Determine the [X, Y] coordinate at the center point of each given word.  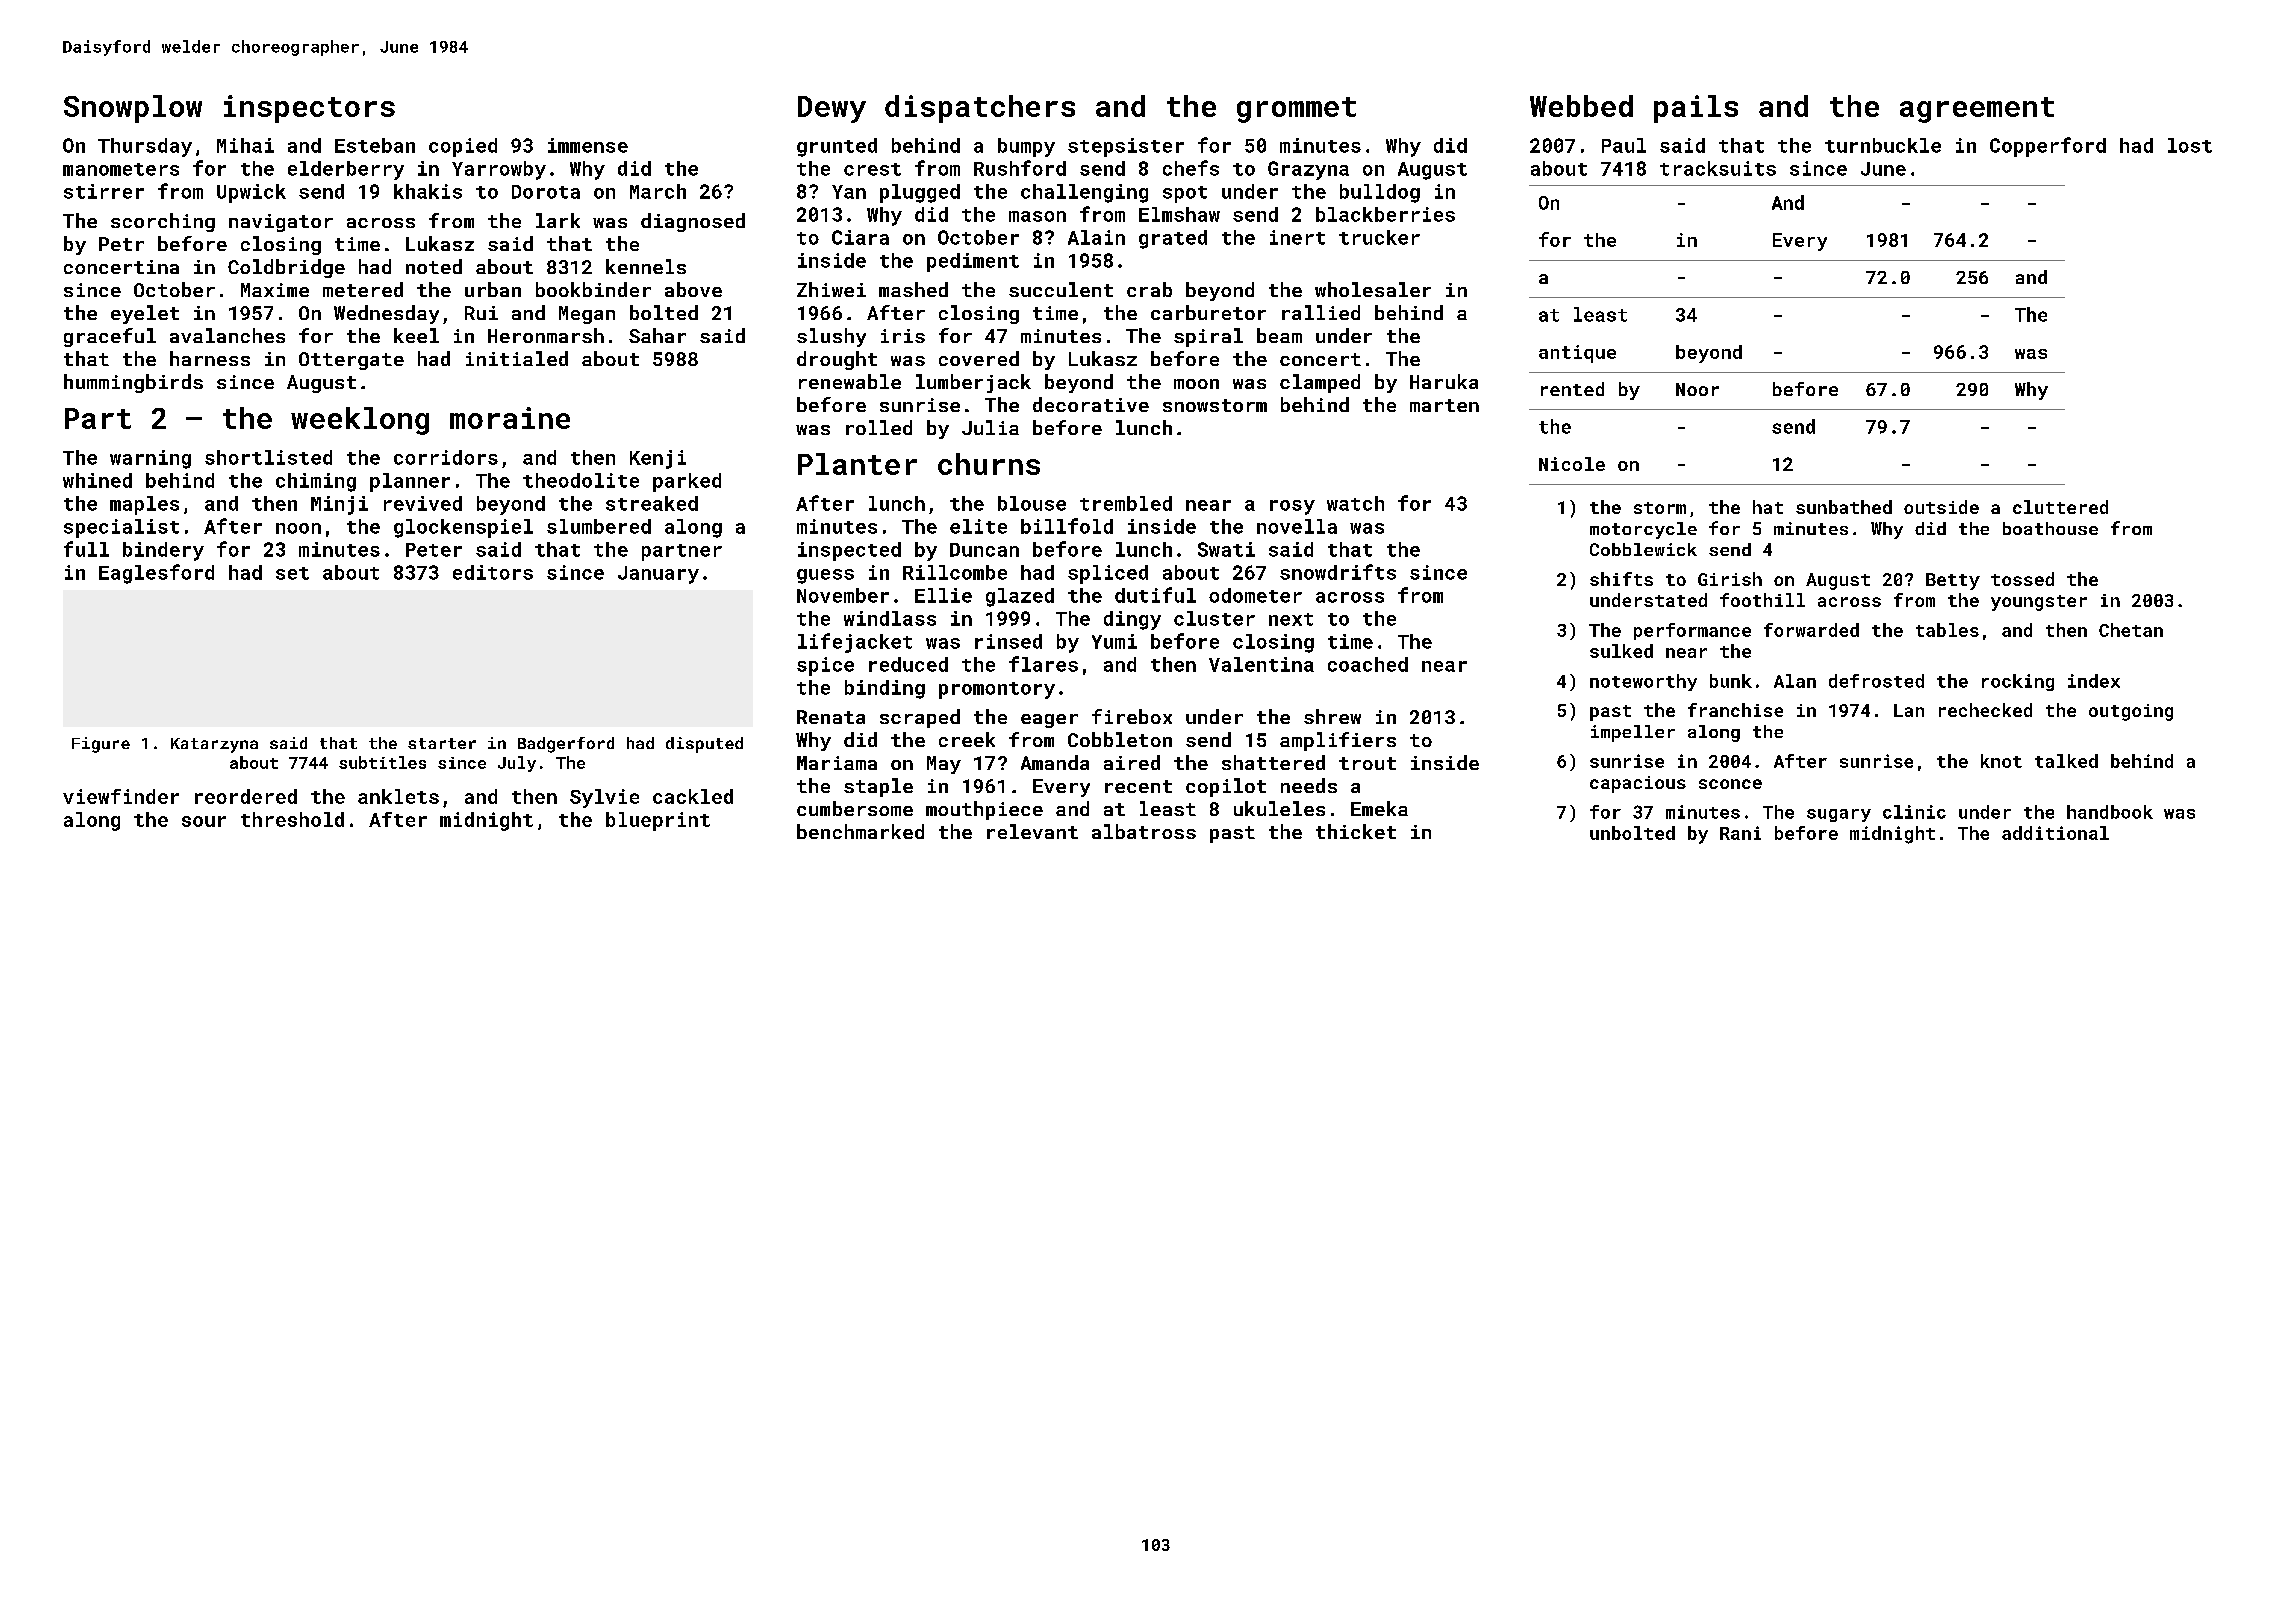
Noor [1697, 389]
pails [1696, 109]
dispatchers [980, 109]
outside [1941, 507]
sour [204, 821]
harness [210, 358]
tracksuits [1718, 168]
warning [150, 459]
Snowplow [133, 109]
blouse [1032, 503]
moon [1196, 384]
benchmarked [860, 831]
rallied [1321, 312]
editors [493, 572]
